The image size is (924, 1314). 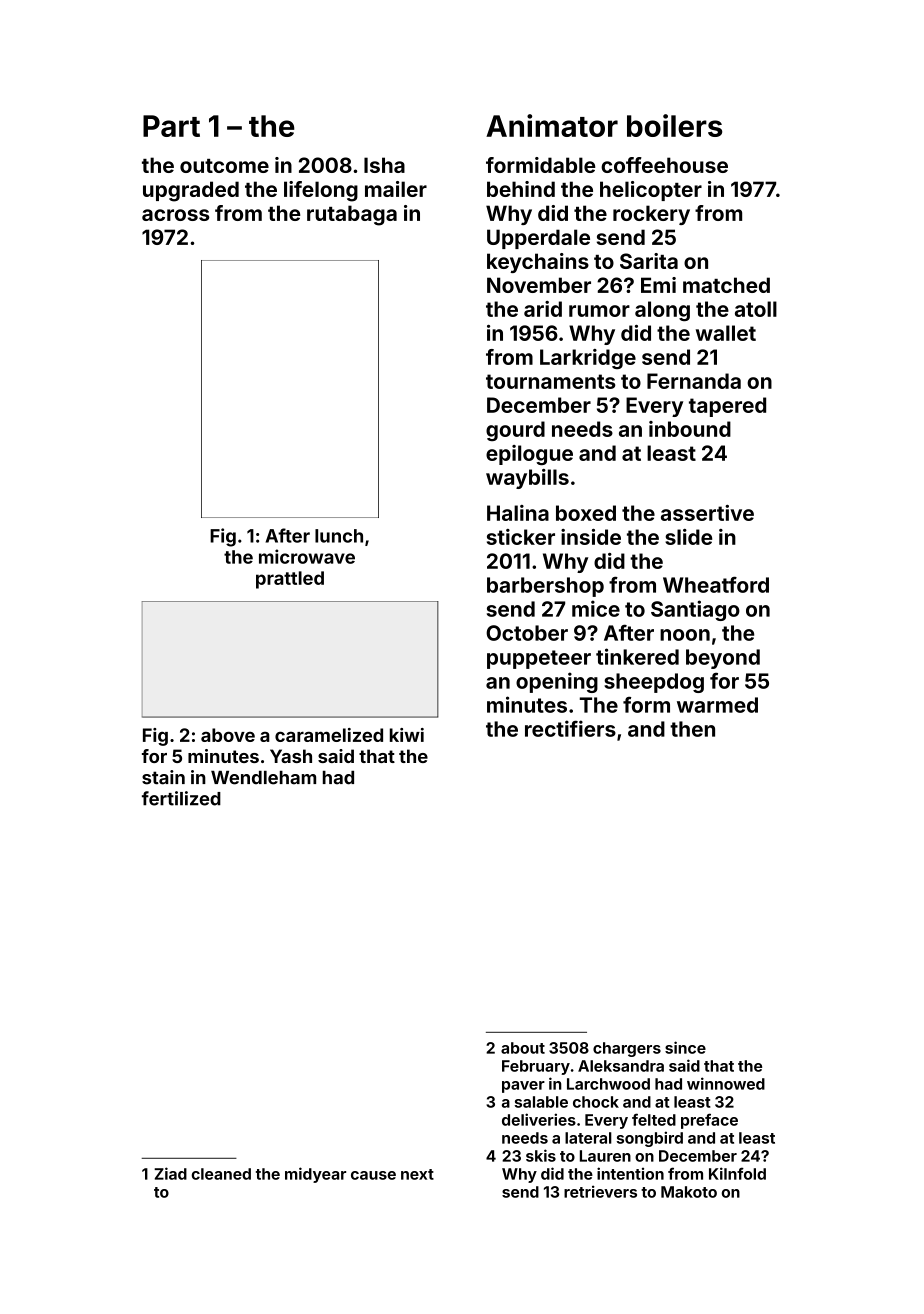 I want to click on lunch, so click(x=339, y=536).
